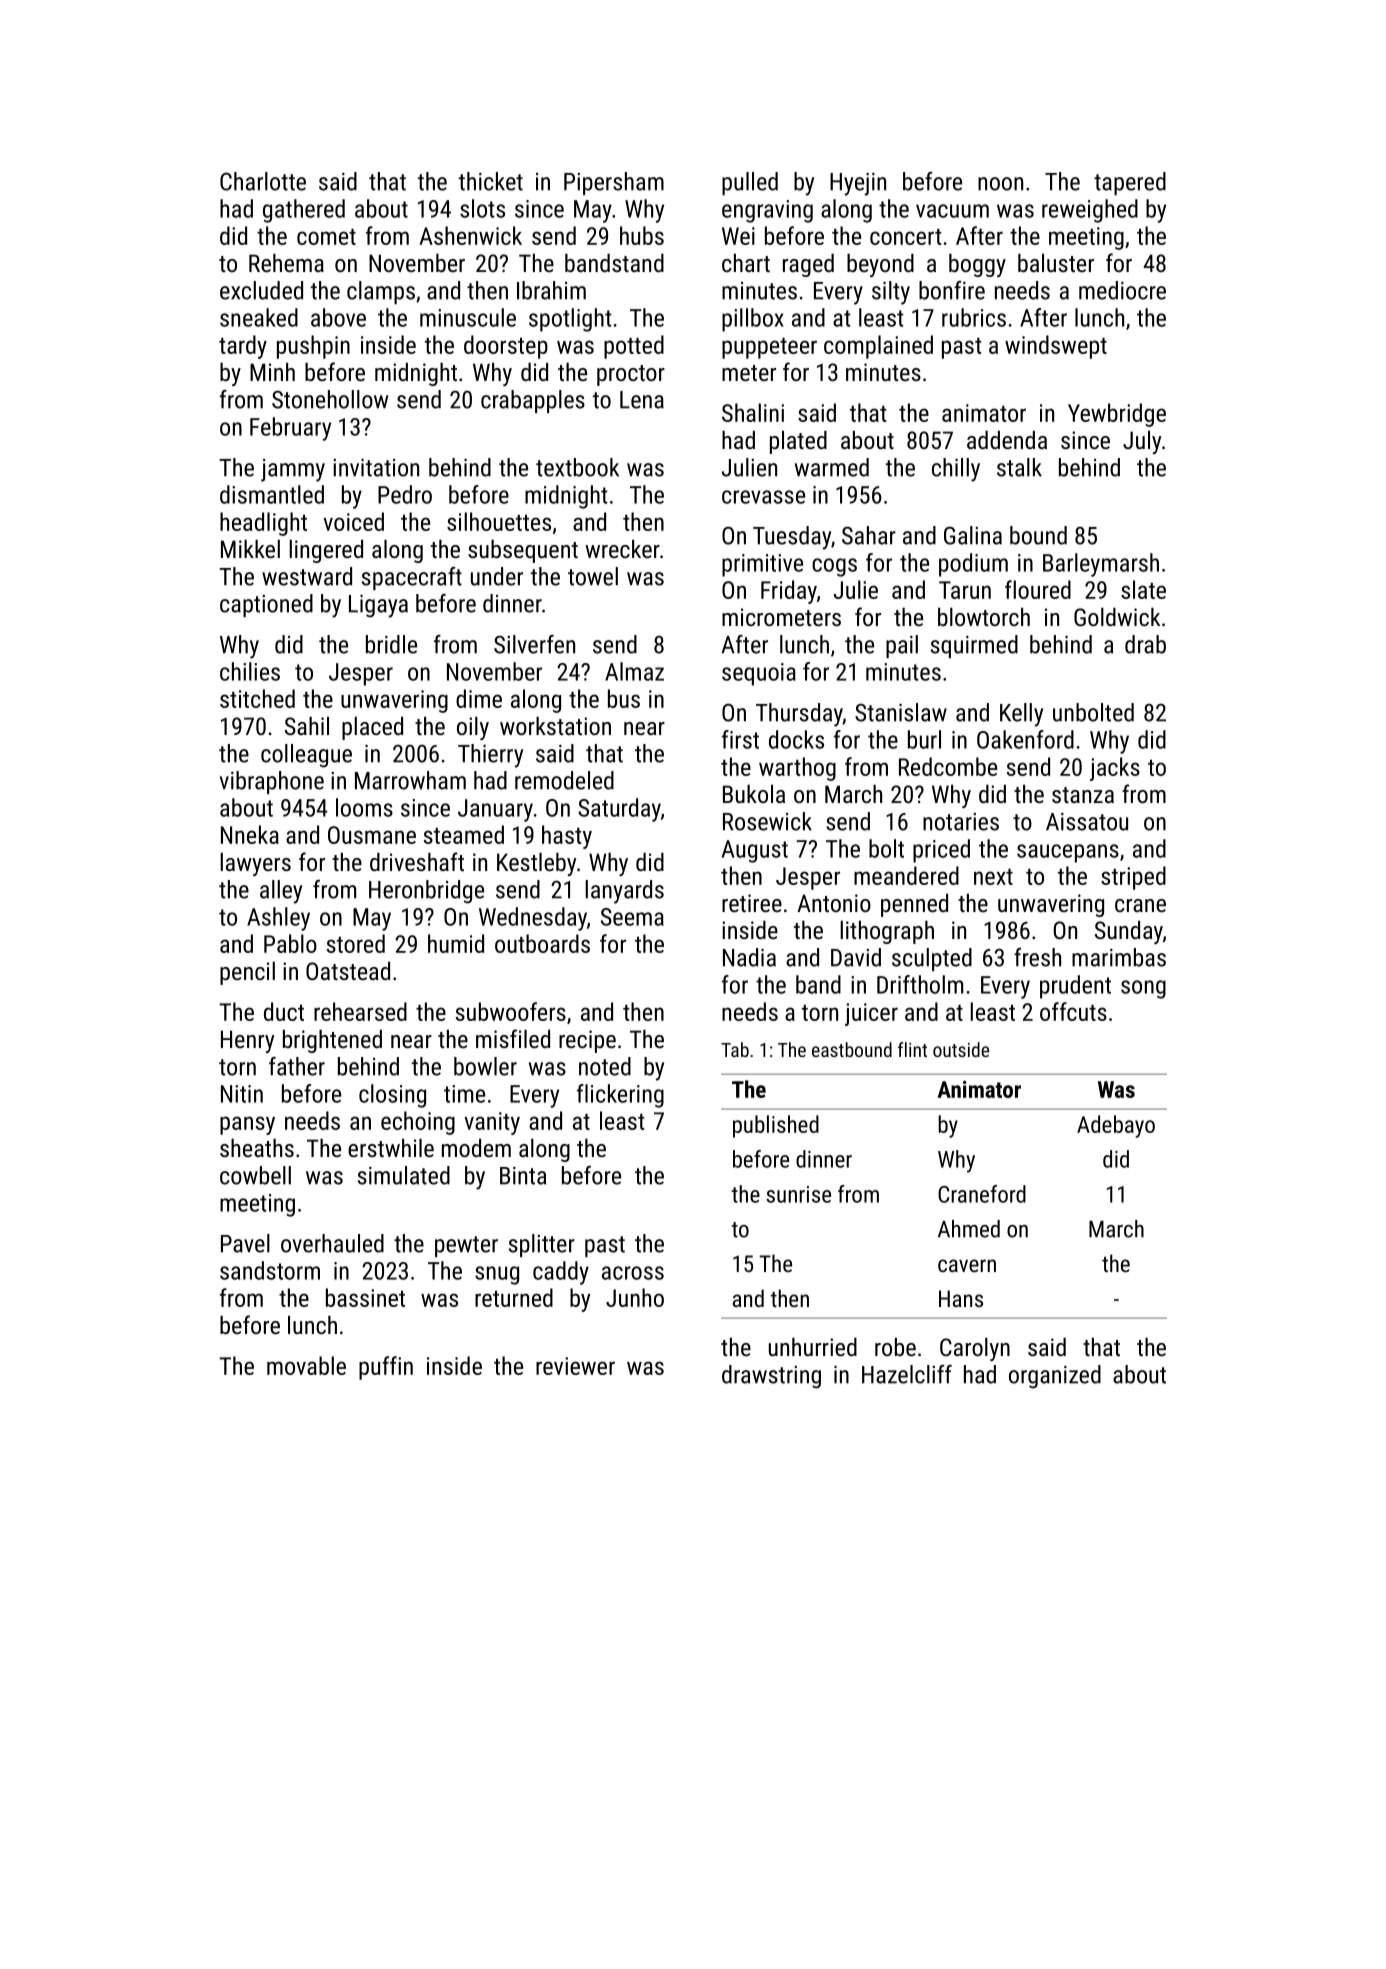  I want to click on flint, so click(912, 1049).
